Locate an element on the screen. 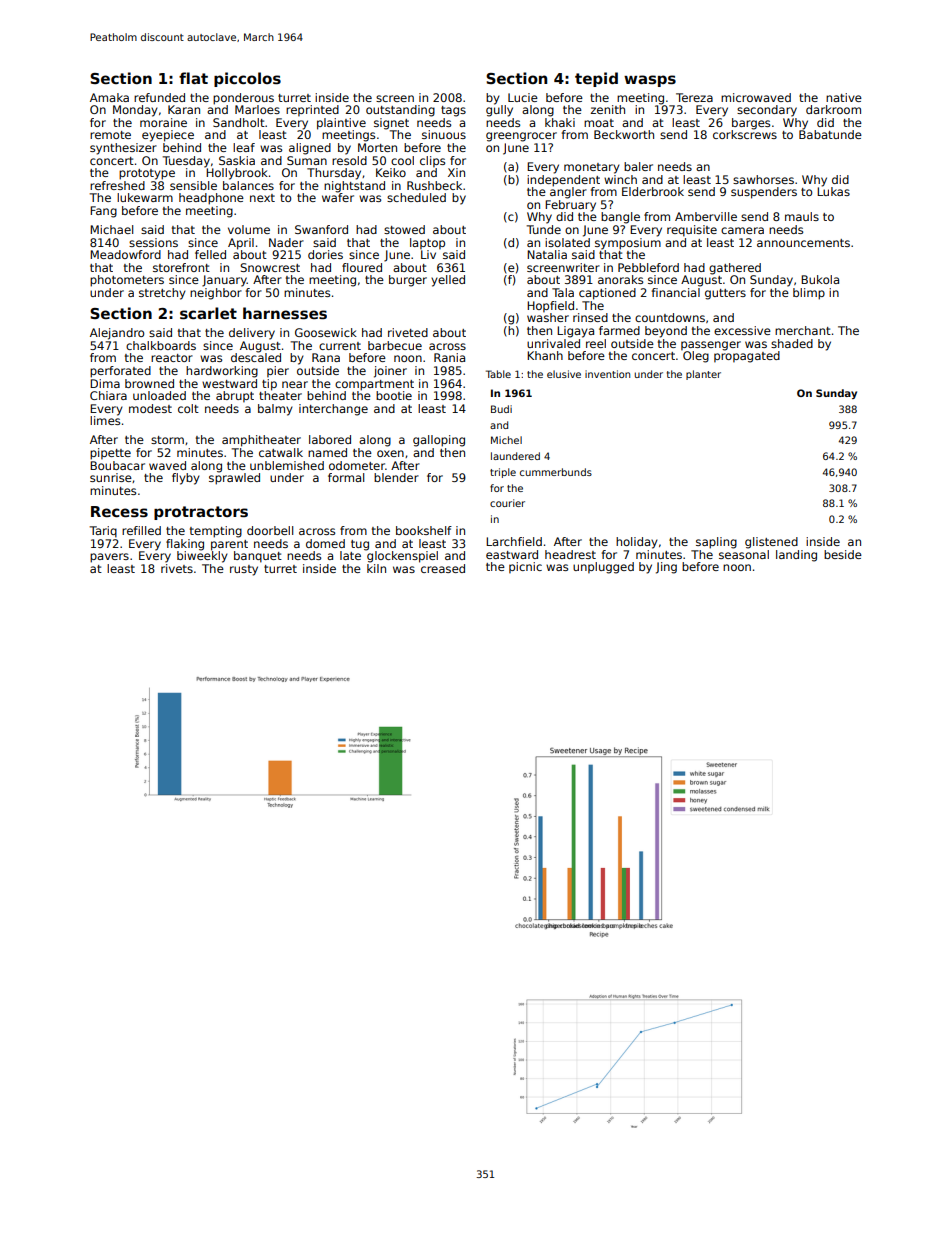  corkscrews is located at coordinates (745, 134).
